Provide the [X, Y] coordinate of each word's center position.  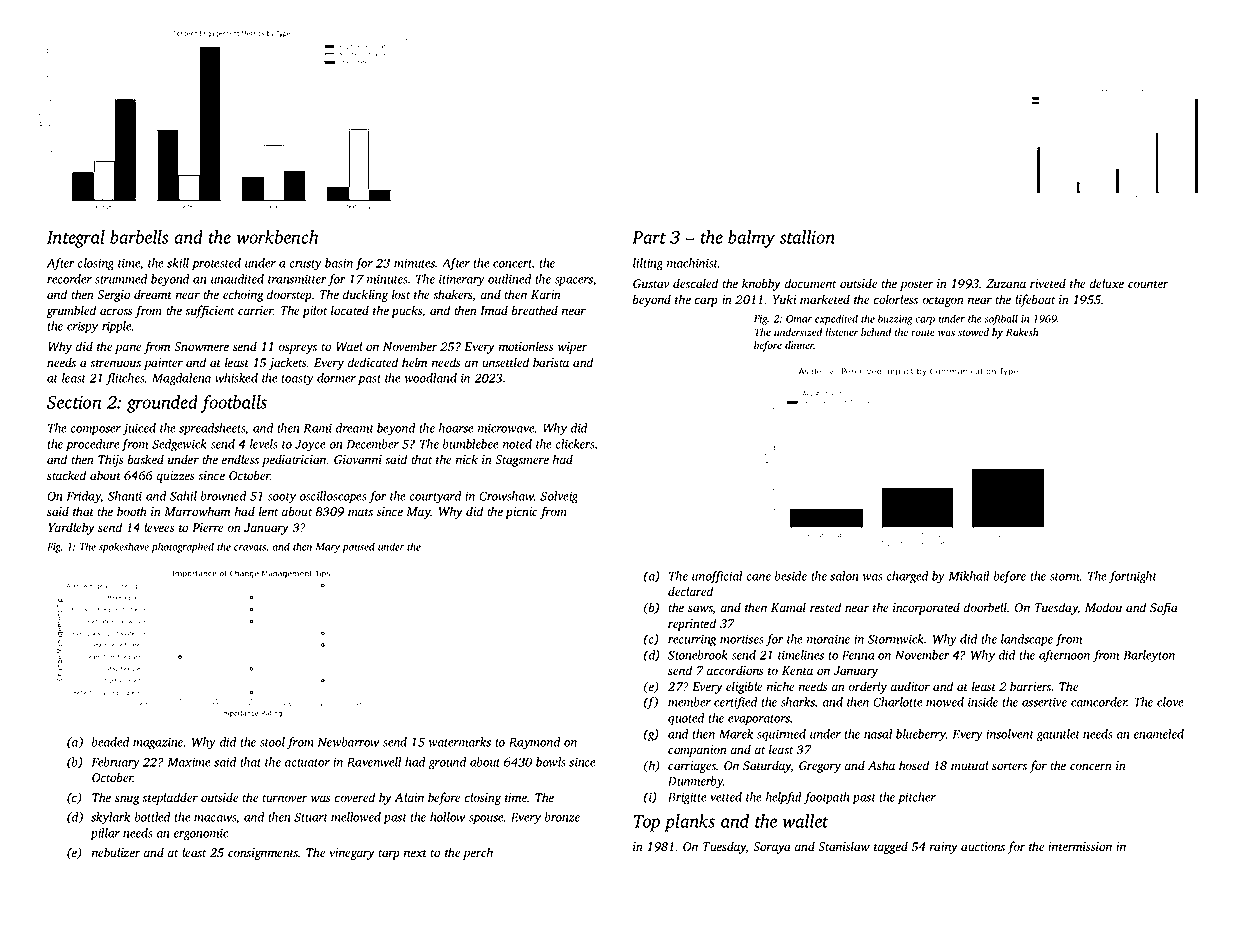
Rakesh [1022, 332]
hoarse [456, 428]
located [350, 310]
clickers [575, 445]
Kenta [797, 670]
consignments [263, 854]
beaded [110, 742]
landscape [1027, 640]
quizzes [176, 477]
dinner [799, 345]
